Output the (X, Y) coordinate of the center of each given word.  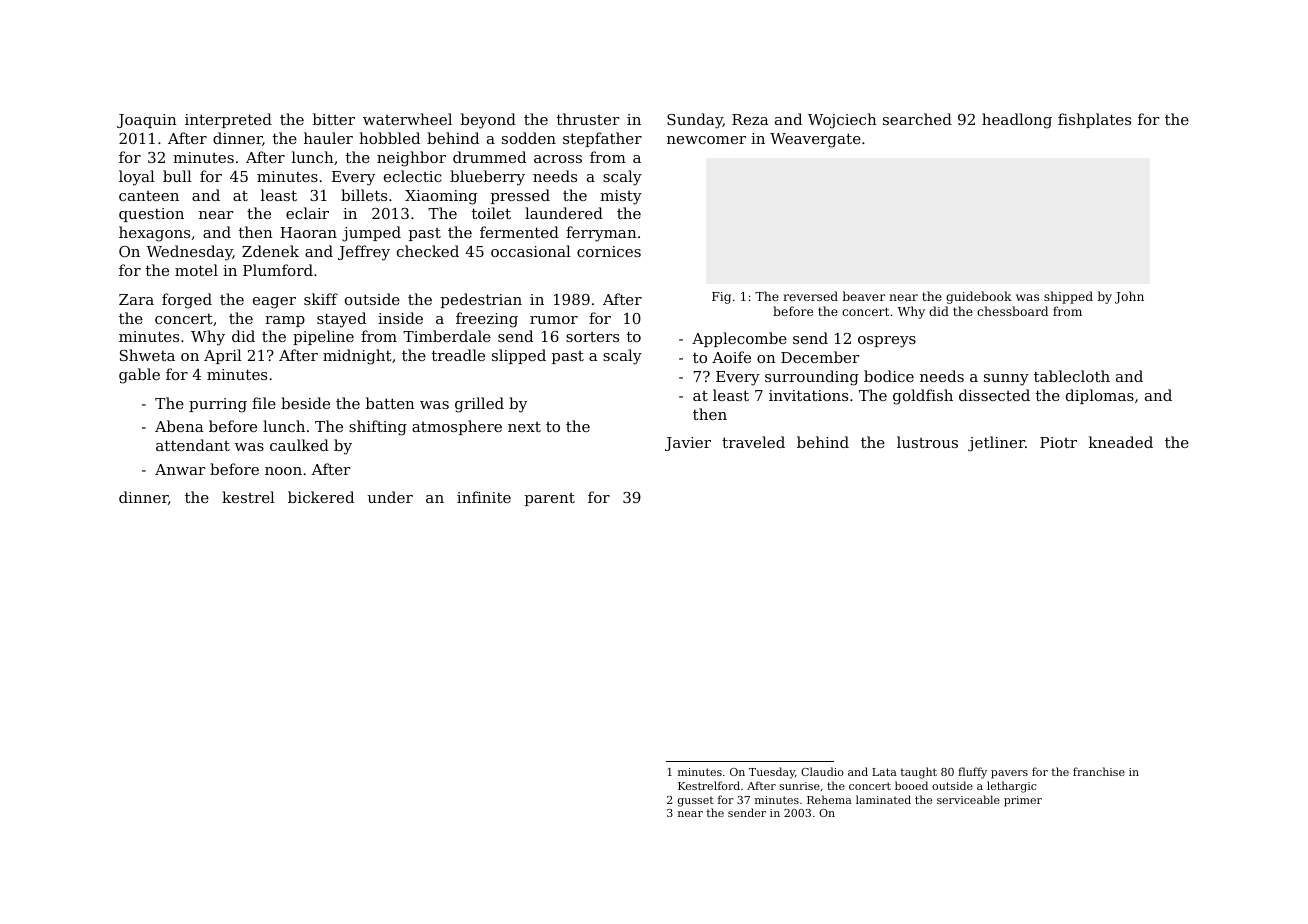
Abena (179, 426)
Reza (750, 119)
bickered (321, 497)
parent (550, 499)
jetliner (996, 444)
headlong (1017, 121)
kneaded (1121, 442)
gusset (696, 801)
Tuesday (772, 773)
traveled (753, 442)
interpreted (228, 120)
